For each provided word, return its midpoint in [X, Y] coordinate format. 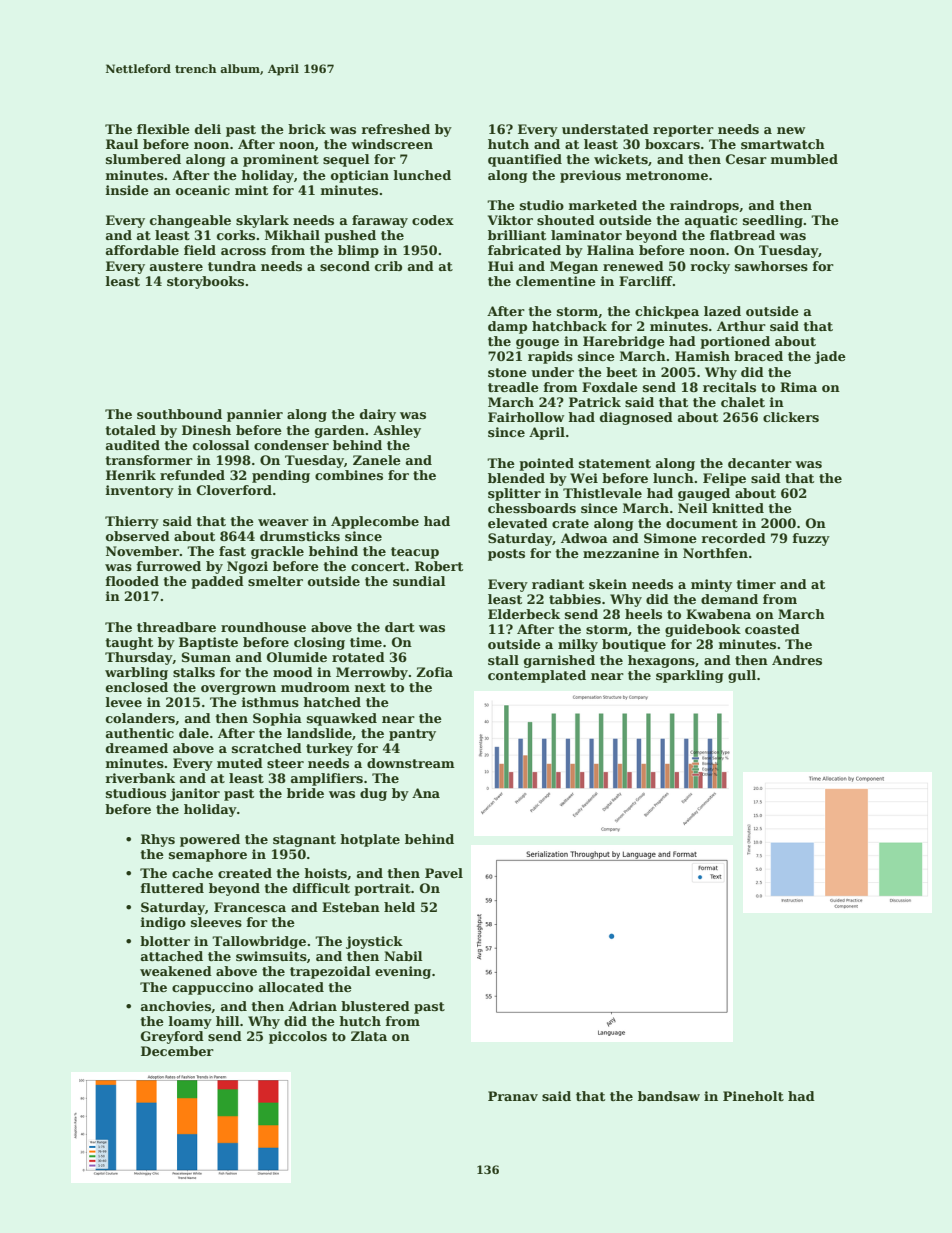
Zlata [369, 1036]
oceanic [203, 190]
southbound [179, 414]
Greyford [172, 1037]
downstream [411, 763]
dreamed [137, 748]
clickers [791, 417]
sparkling [690, 676]
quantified [525, 160]
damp [507, 327]
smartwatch [783, 144]
